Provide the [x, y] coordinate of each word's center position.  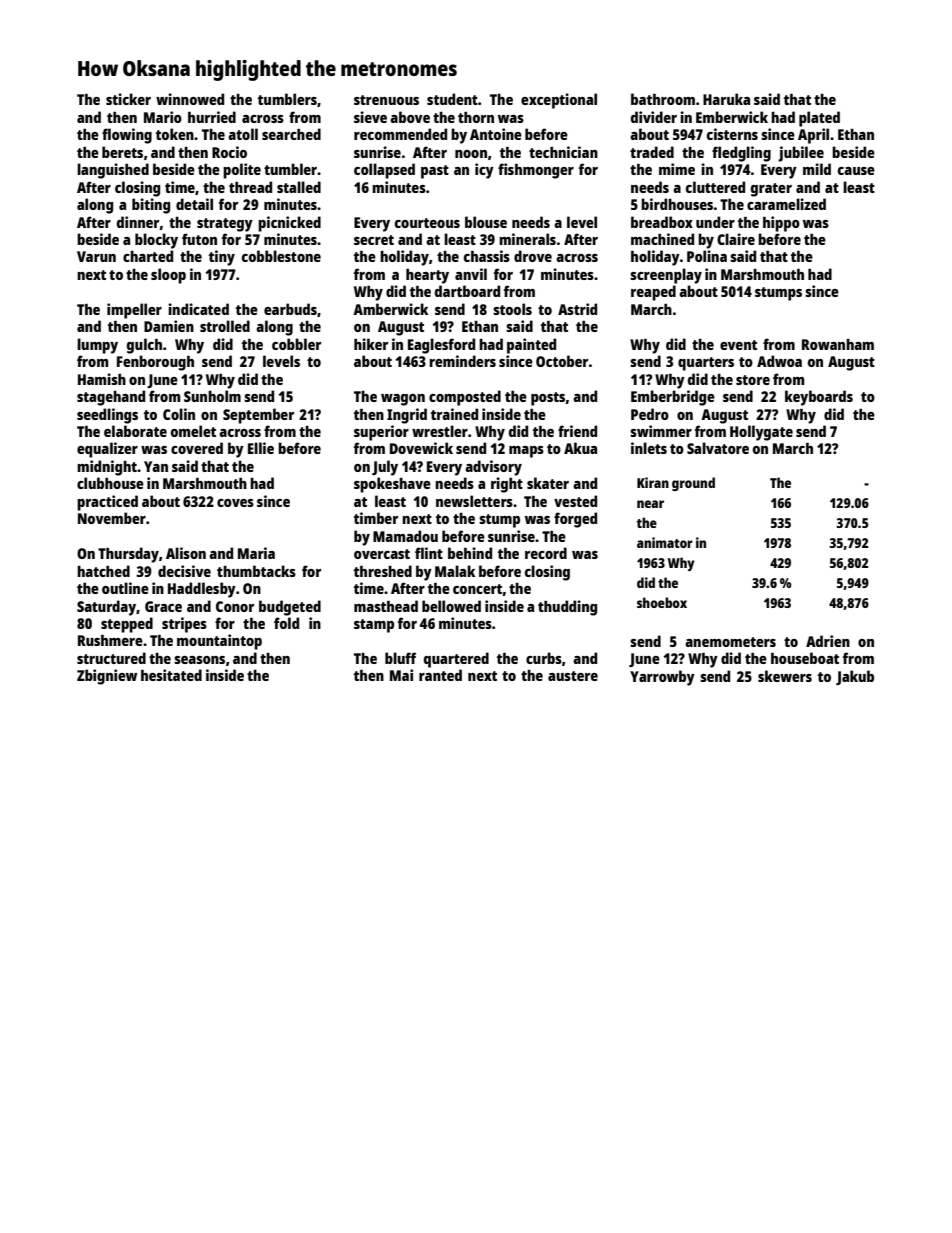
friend [577, 431]
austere [573, 676]
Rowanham [838, 344]
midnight [107, 468]
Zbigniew [107, 677]
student [452, 99]
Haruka [726, 99]
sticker [128, 99]
